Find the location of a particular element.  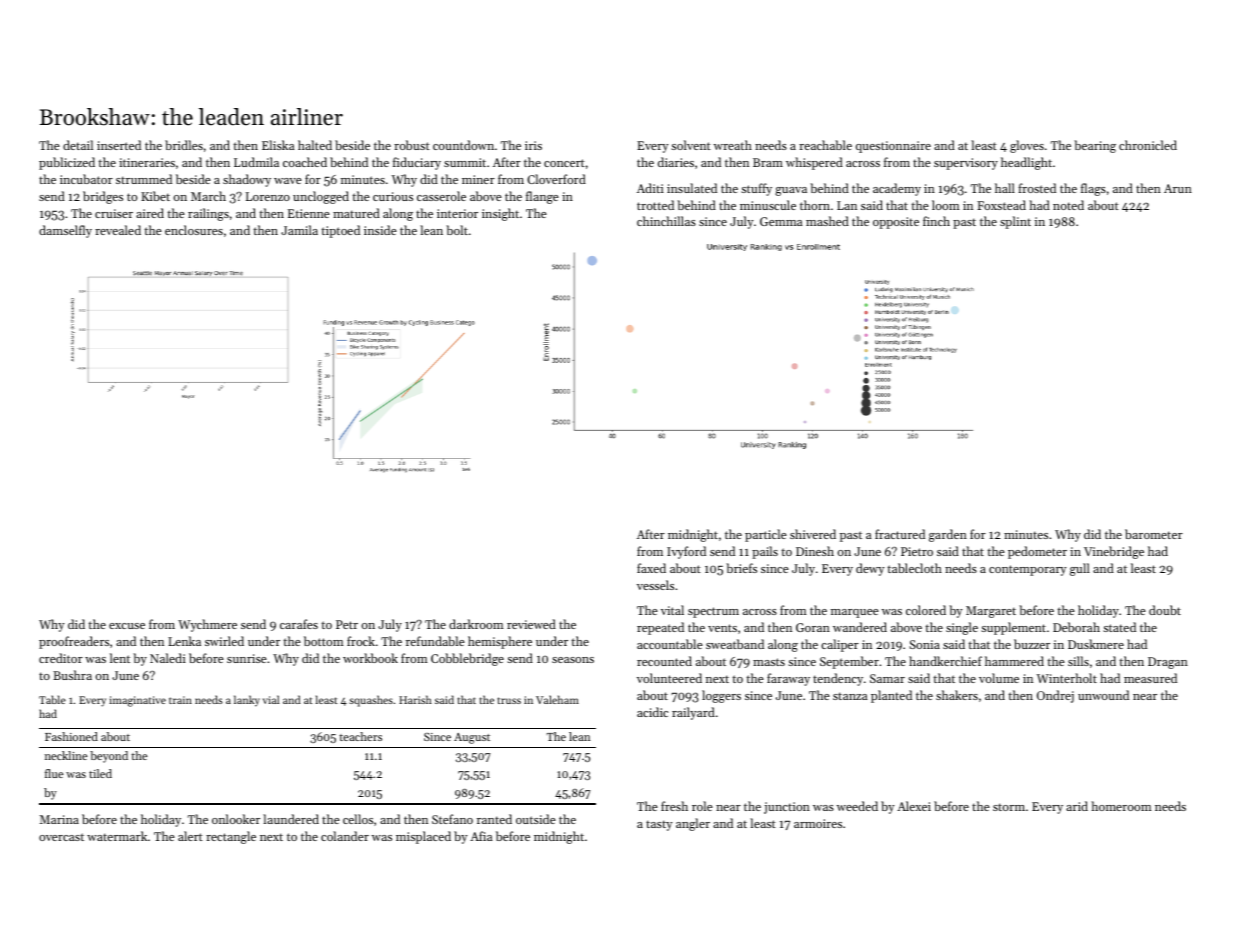

splint is located at coordinates (1015, 222).
